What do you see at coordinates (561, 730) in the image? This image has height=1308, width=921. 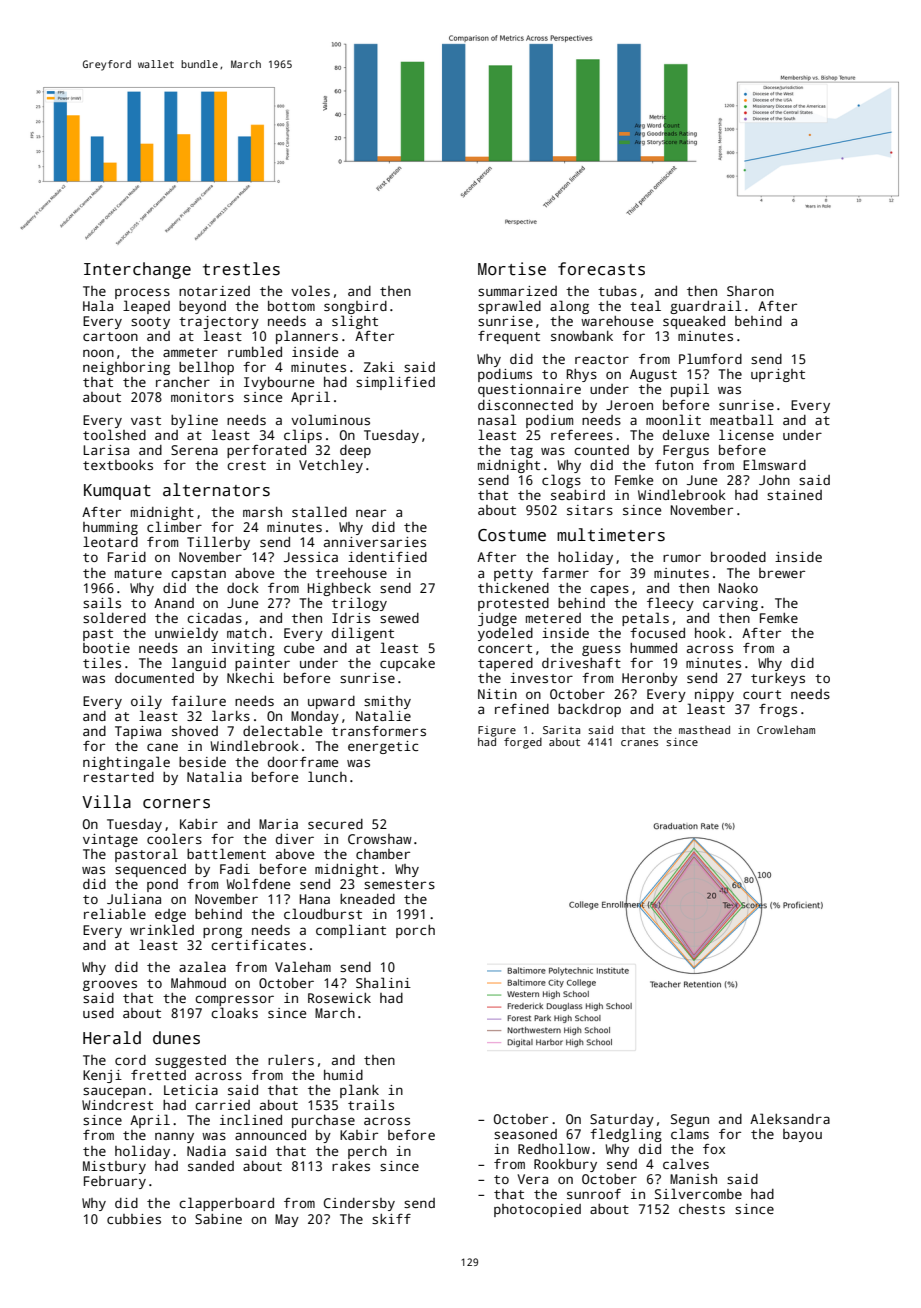 I see `Sarita` at bounding box center [561, 730].
